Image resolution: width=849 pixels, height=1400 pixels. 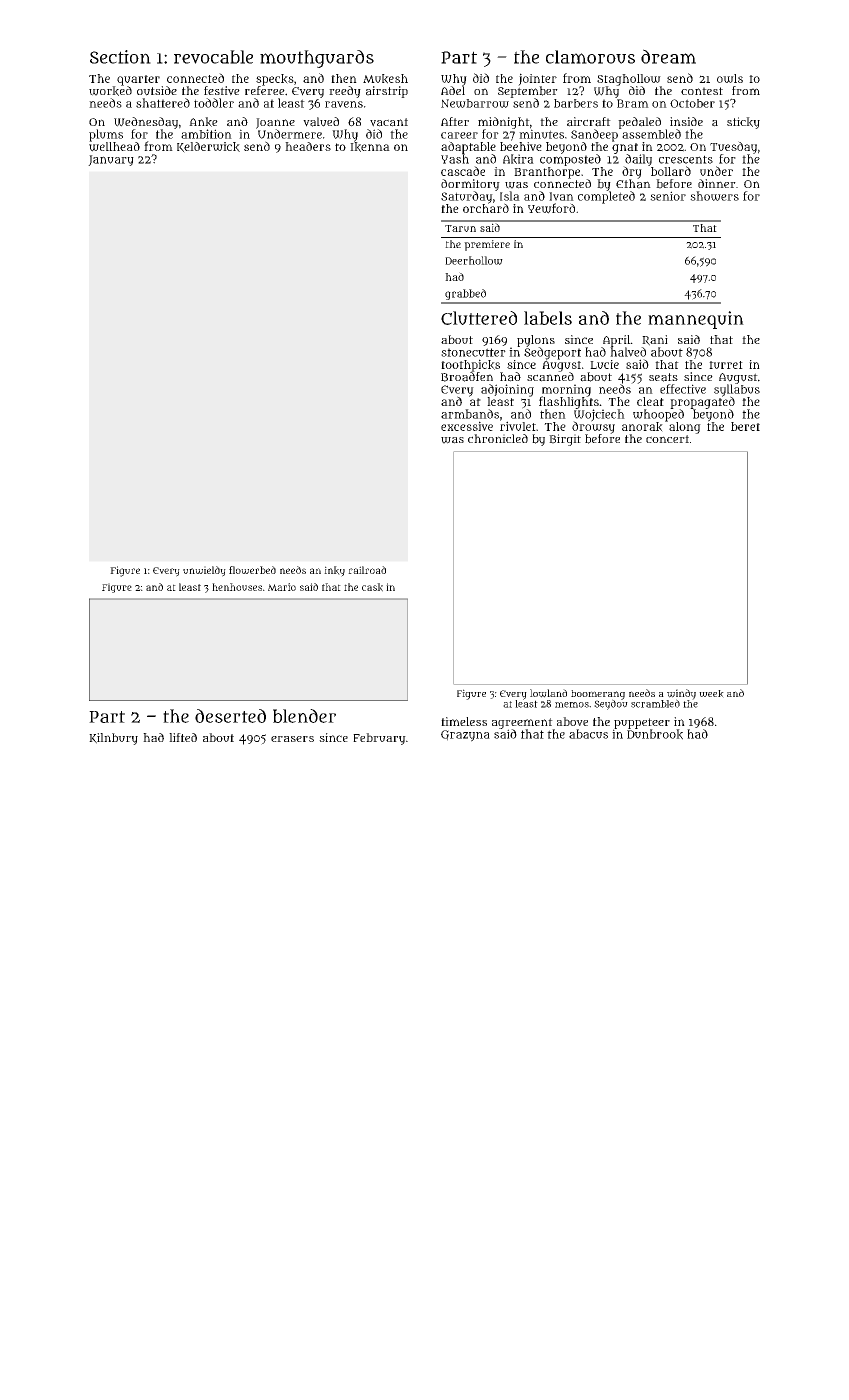 What do you see at coordinates (467, 377) in the page?
I see `Broadfen` at bounding box center [467, 377].
